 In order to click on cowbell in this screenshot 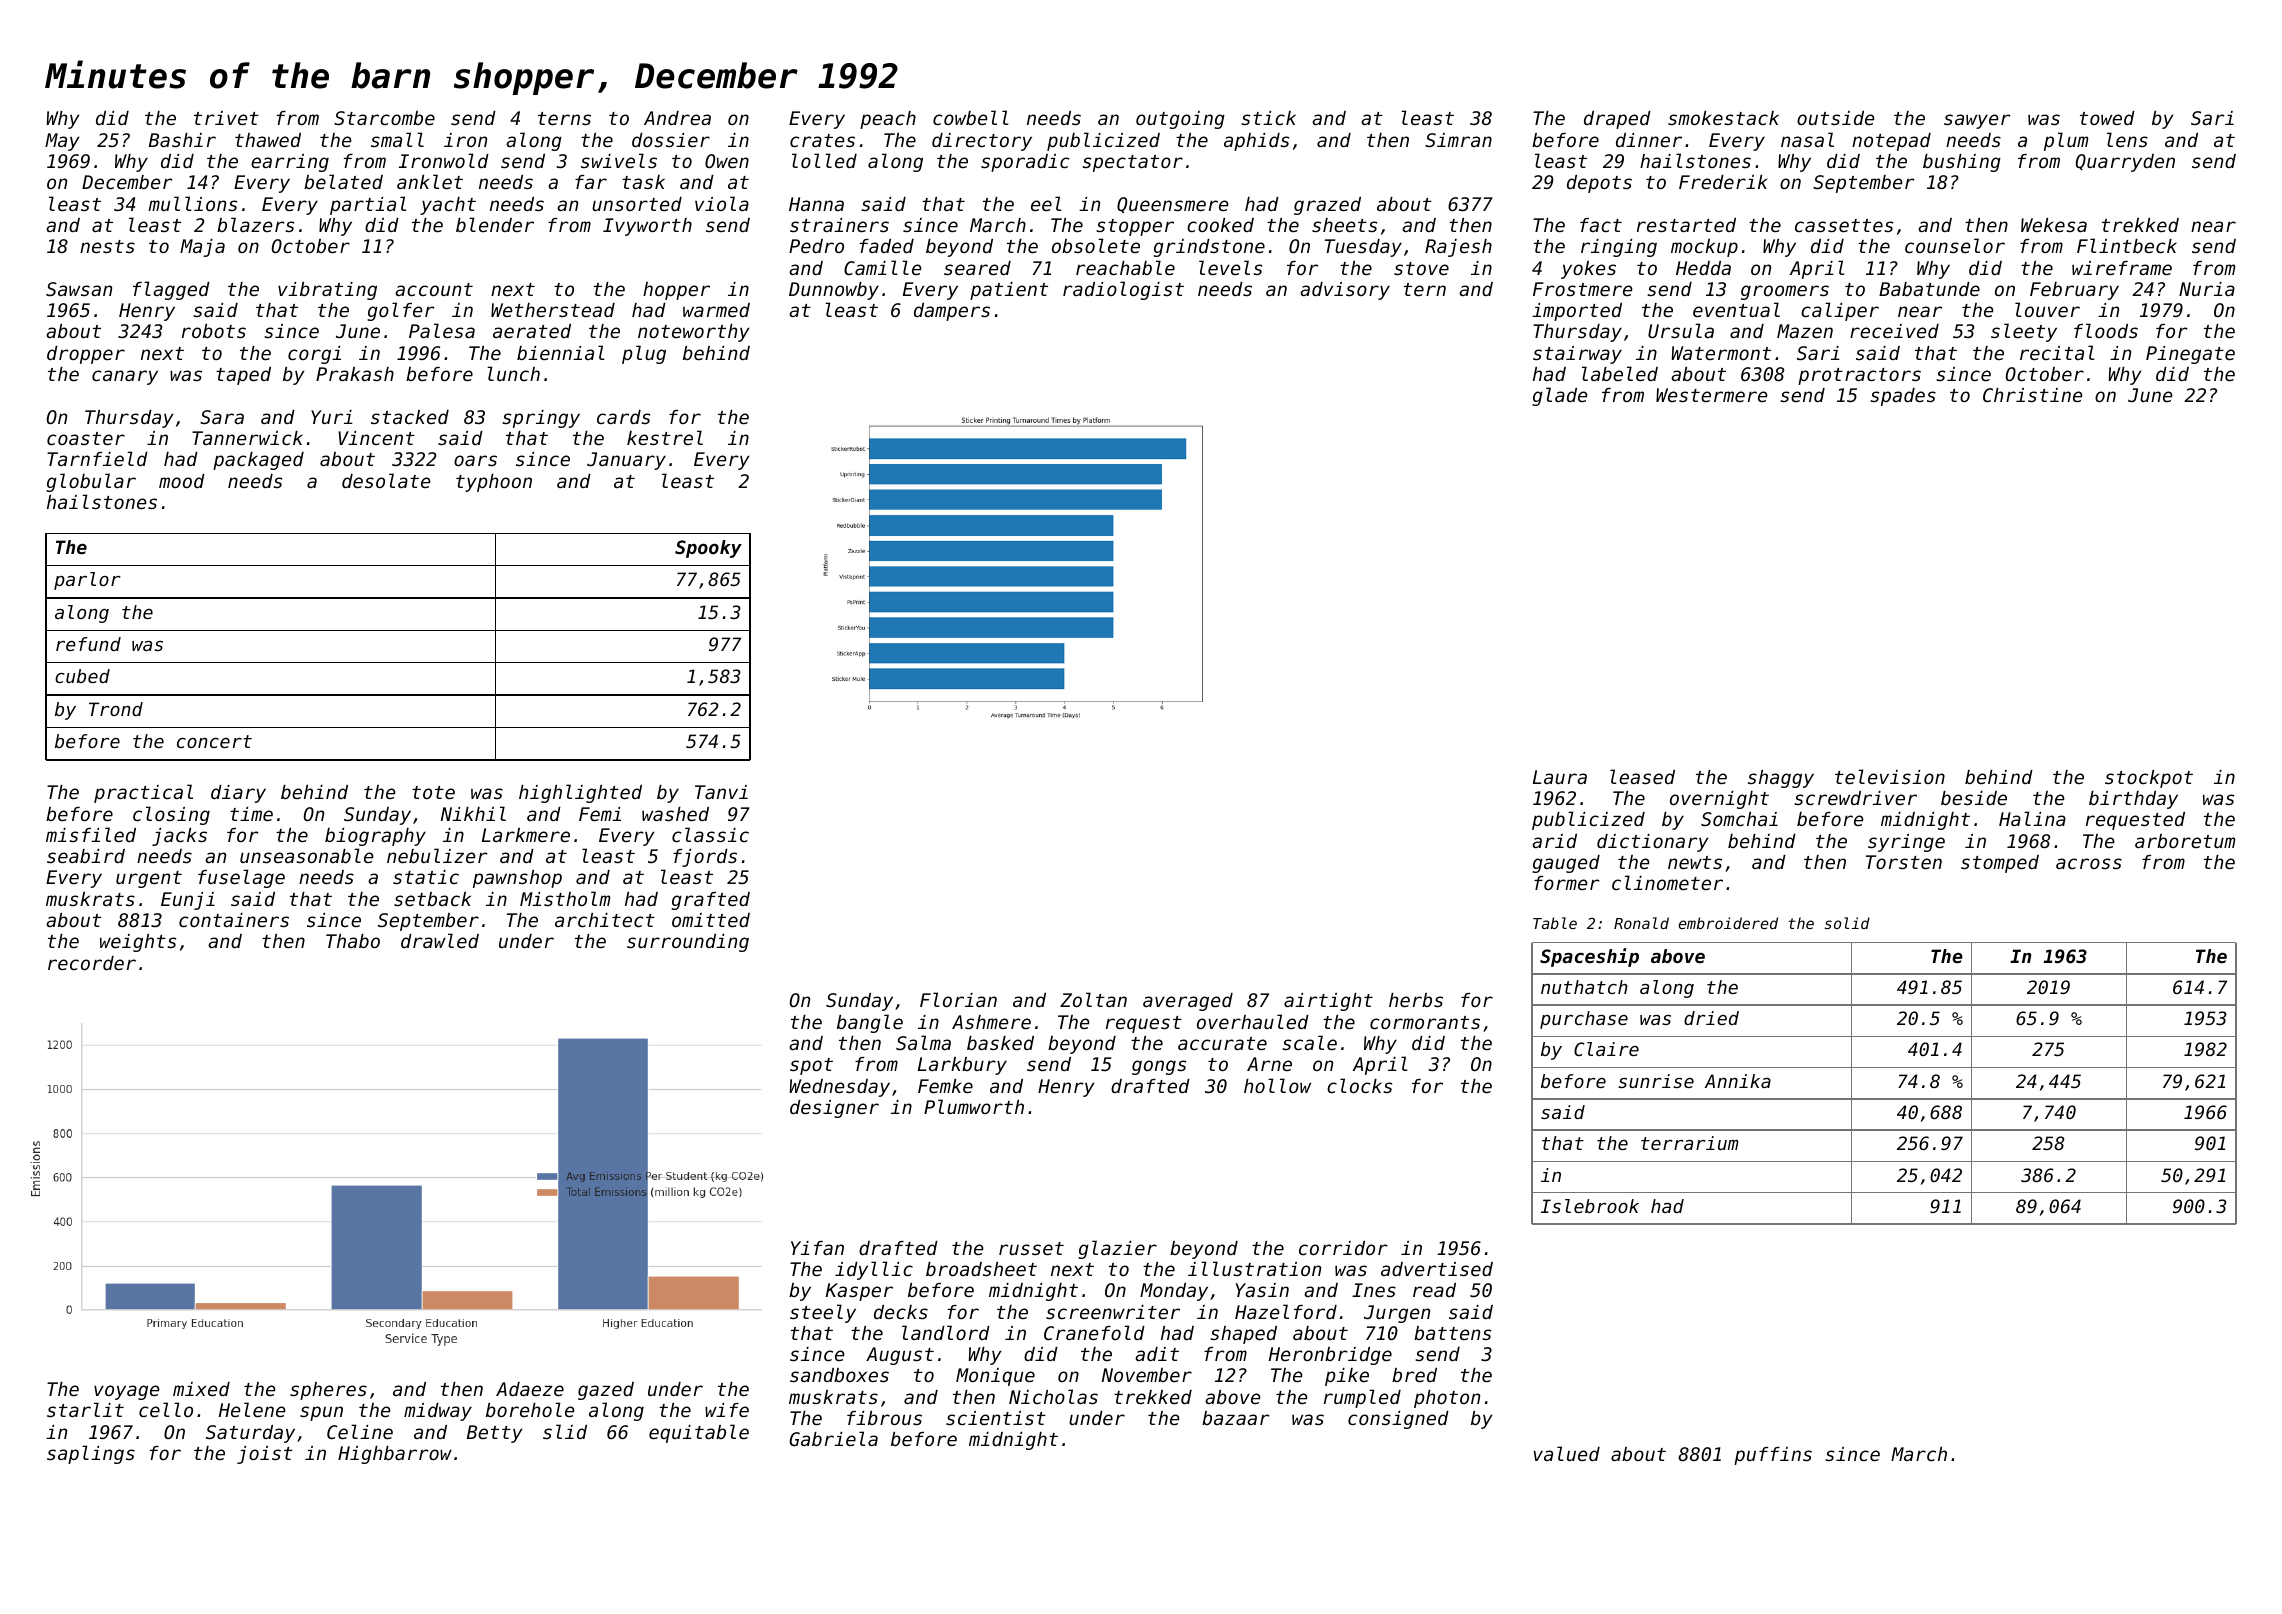, I will do `click(970, 117)`.
